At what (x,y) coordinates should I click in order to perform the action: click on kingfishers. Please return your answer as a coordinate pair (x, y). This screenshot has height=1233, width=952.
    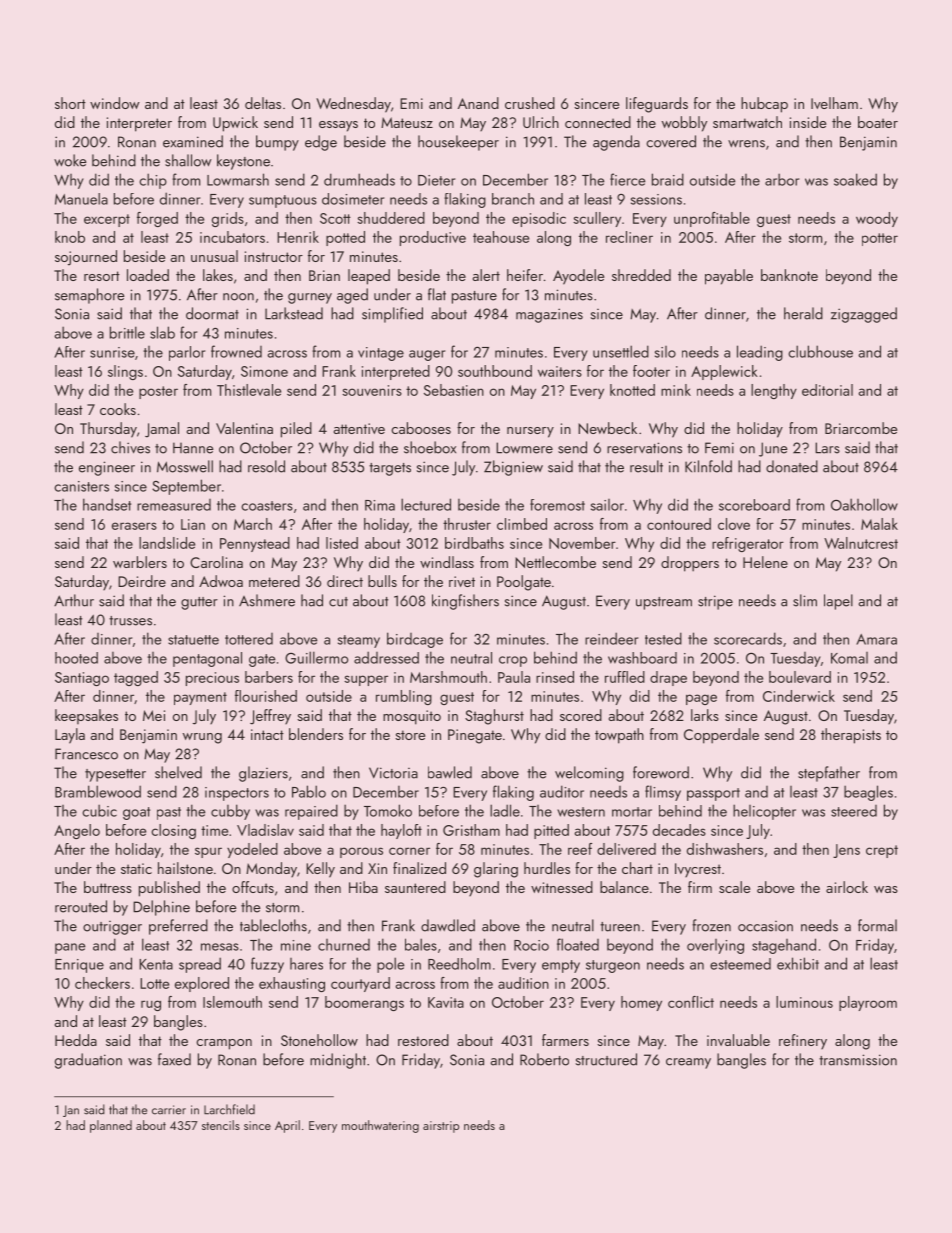
    Looking at the image, I should click on (465, 602).
